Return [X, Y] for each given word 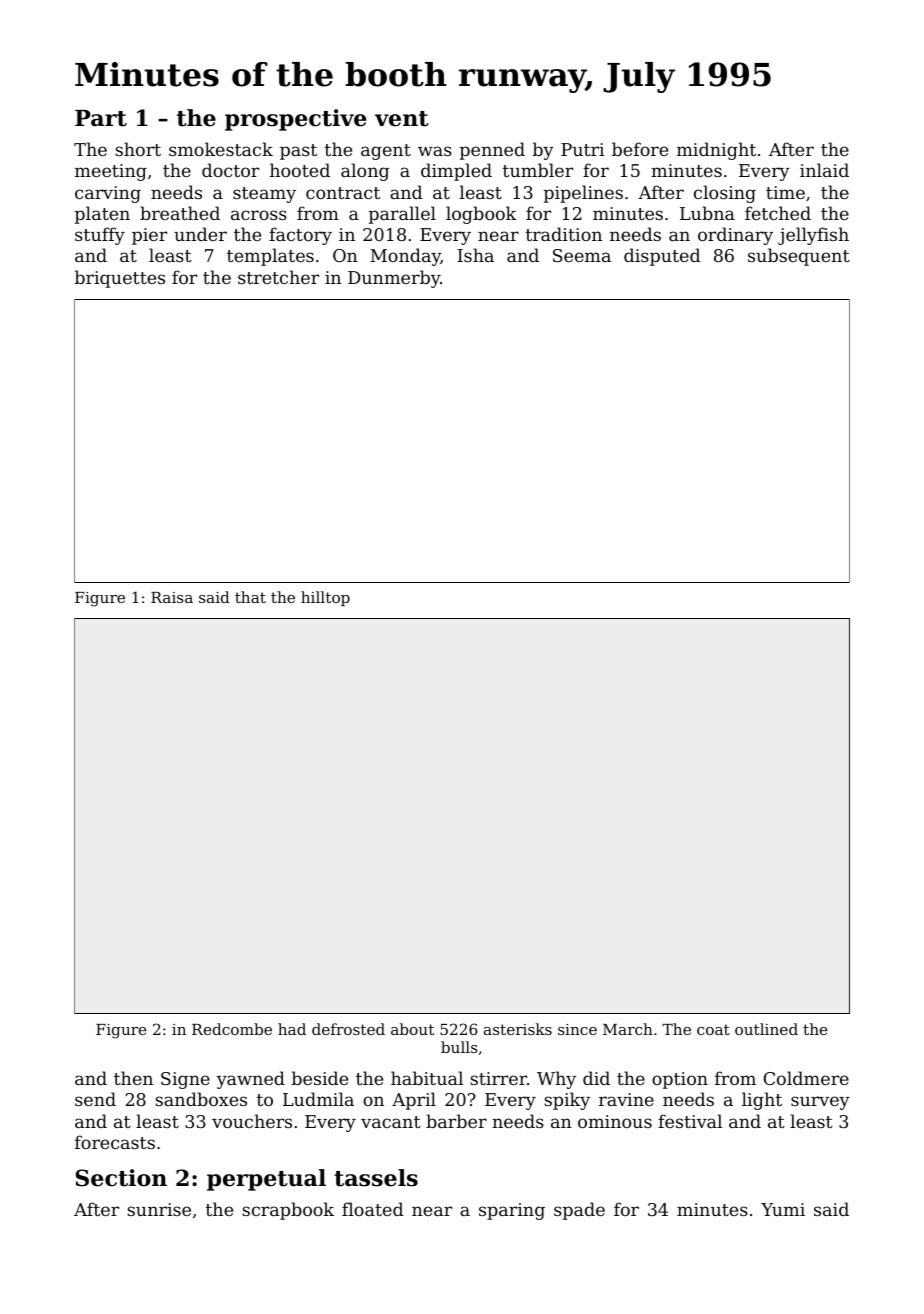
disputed [662, 257]
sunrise [159, 1209]
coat [713, 1029]
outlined [766, 1029]
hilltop [325, 598]
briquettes [120, 279]
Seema [582, 255]
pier [149, 236]
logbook [481, 215]
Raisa [172, 597]
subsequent [799, 257]
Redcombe [232, 1029]
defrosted [348, 1029]
